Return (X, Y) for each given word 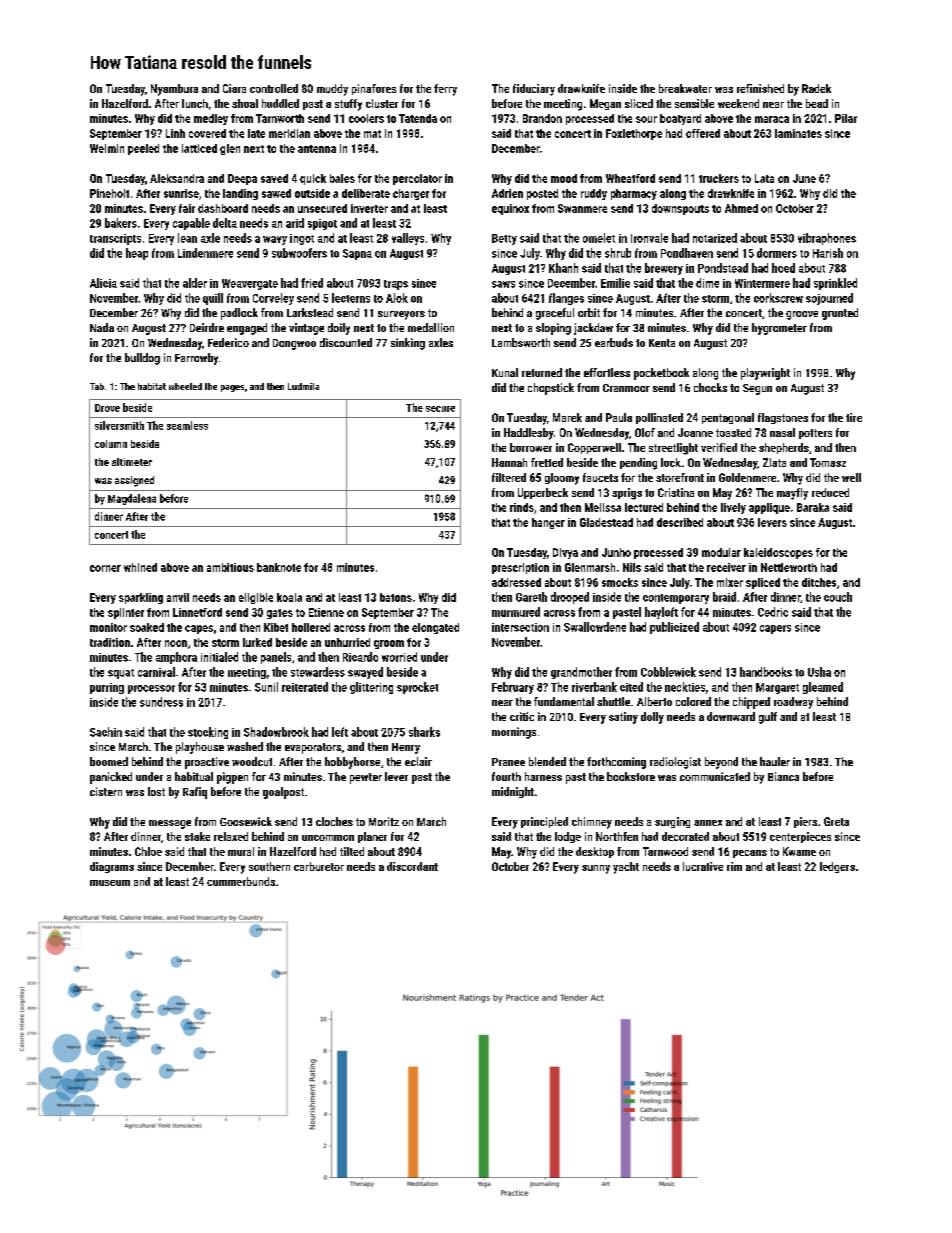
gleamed (823, 688)
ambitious (230, 567)
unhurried (347, 642)
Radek (816, 88)
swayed (365, 673)
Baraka (813, 507)
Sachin (106, 732)
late (256, 133)
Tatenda (418, 118)
